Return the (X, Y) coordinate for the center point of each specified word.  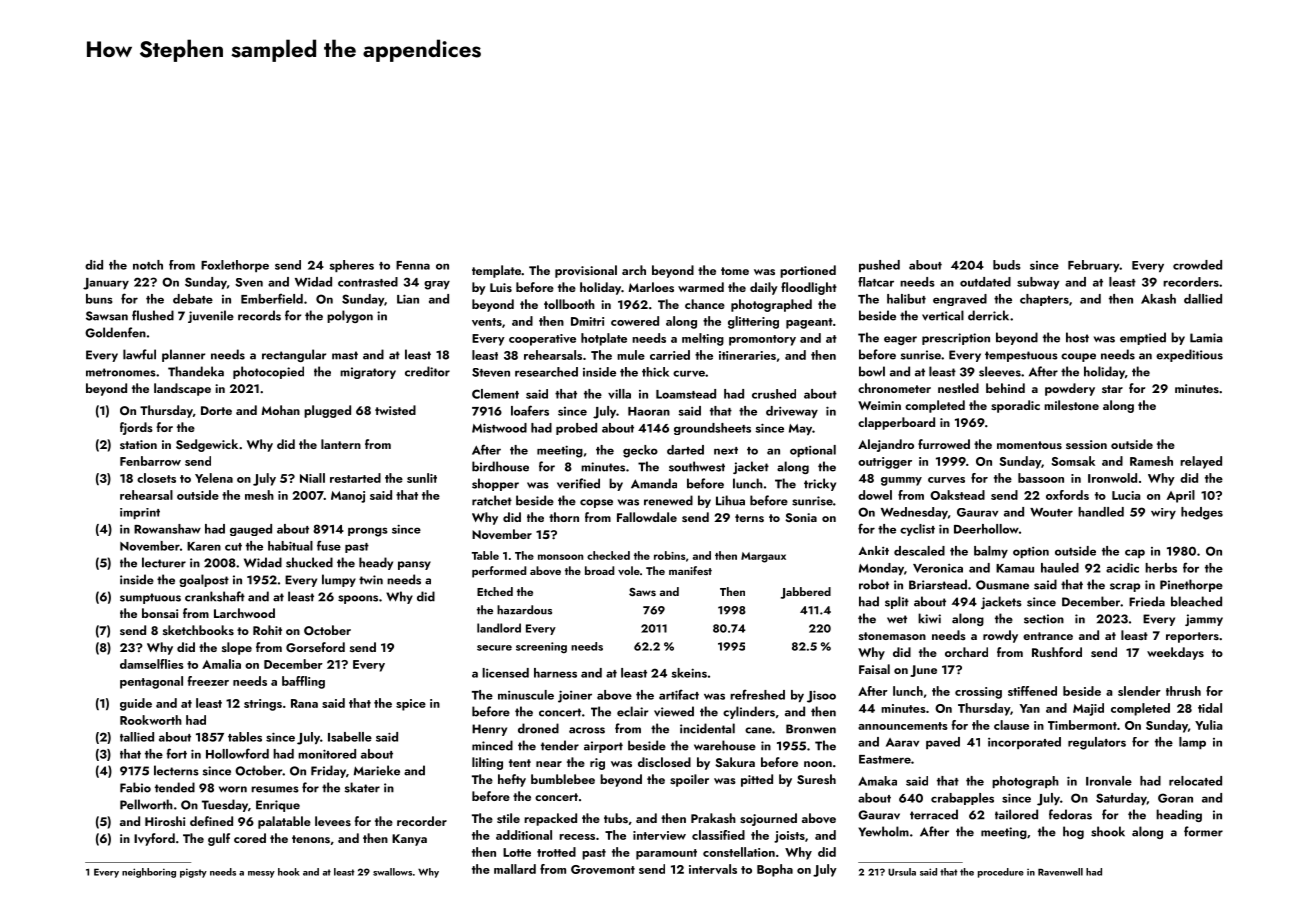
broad (599, 570)
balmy (991, 552)
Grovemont (603, 869)
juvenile (211, 316)
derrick (988, 315)
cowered (635, 321)
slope (237, 648)
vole (629, 570)
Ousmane (1002, 585)
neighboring (149, 873)
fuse (329, 545)
